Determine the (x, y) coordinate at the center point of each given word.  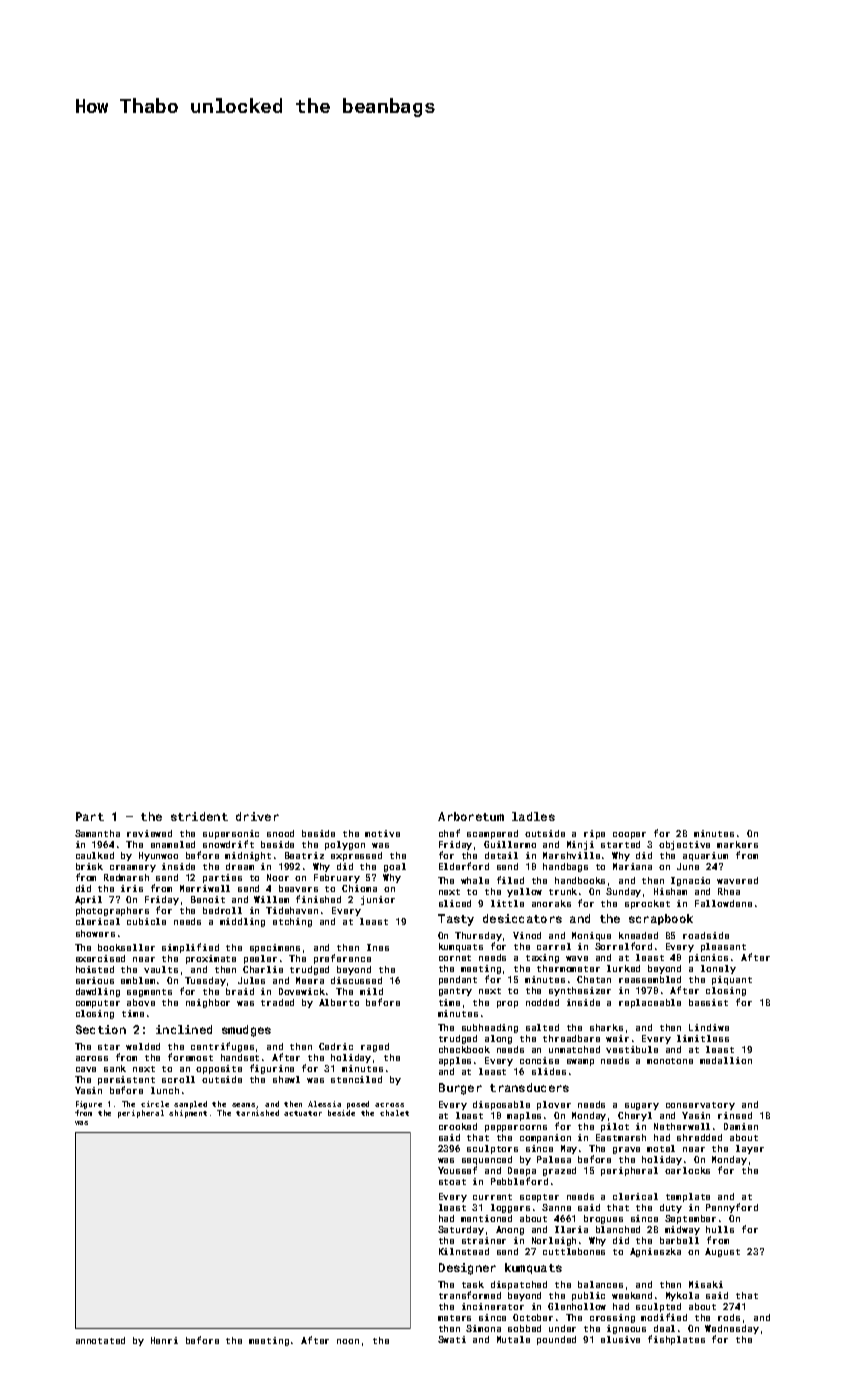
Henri (164, 1340)
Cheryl (635, 1116)
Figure (89, 1105)
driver (257, 816)
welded (143, 1046)
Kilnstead (464, 1251)
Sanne (556, 1207)
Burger (460, 1089)
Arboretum (471, 816)
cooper (629, 835)
